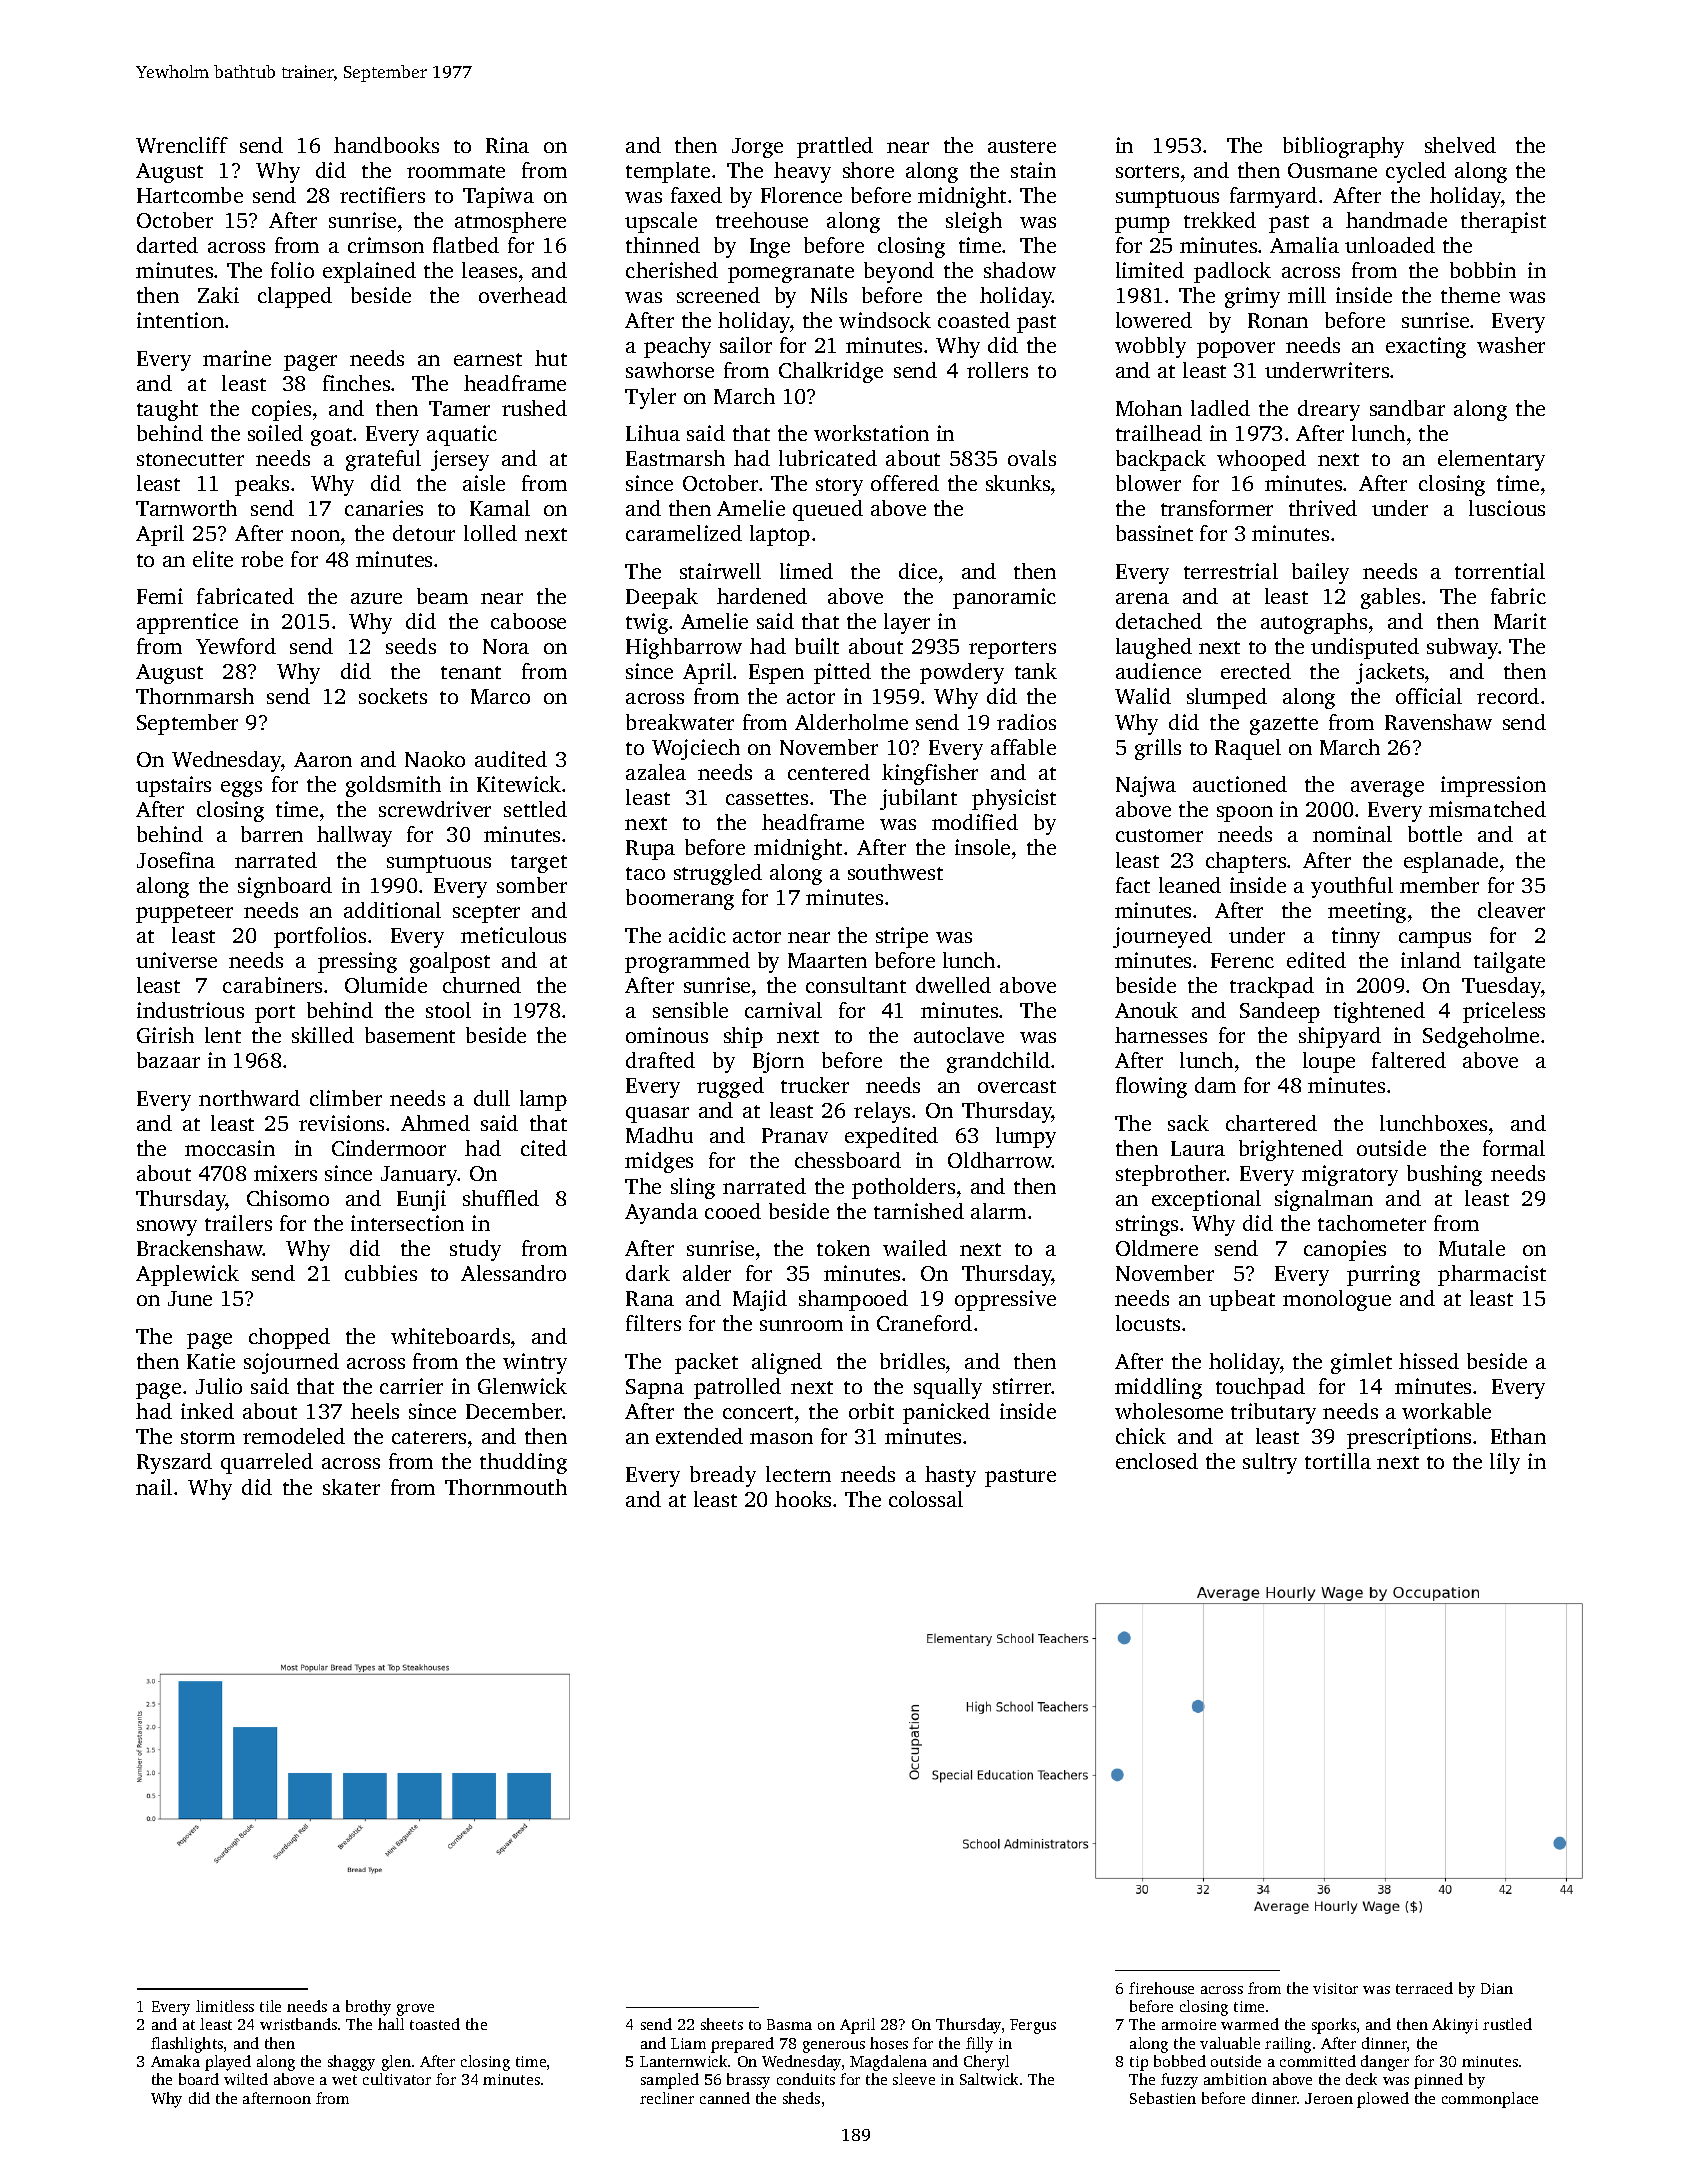 The height and width of the image is (2178, 1683). What do you see at coordinates (1508, 696) in the image?
I see `record` at bounding box center [1508, 696].
